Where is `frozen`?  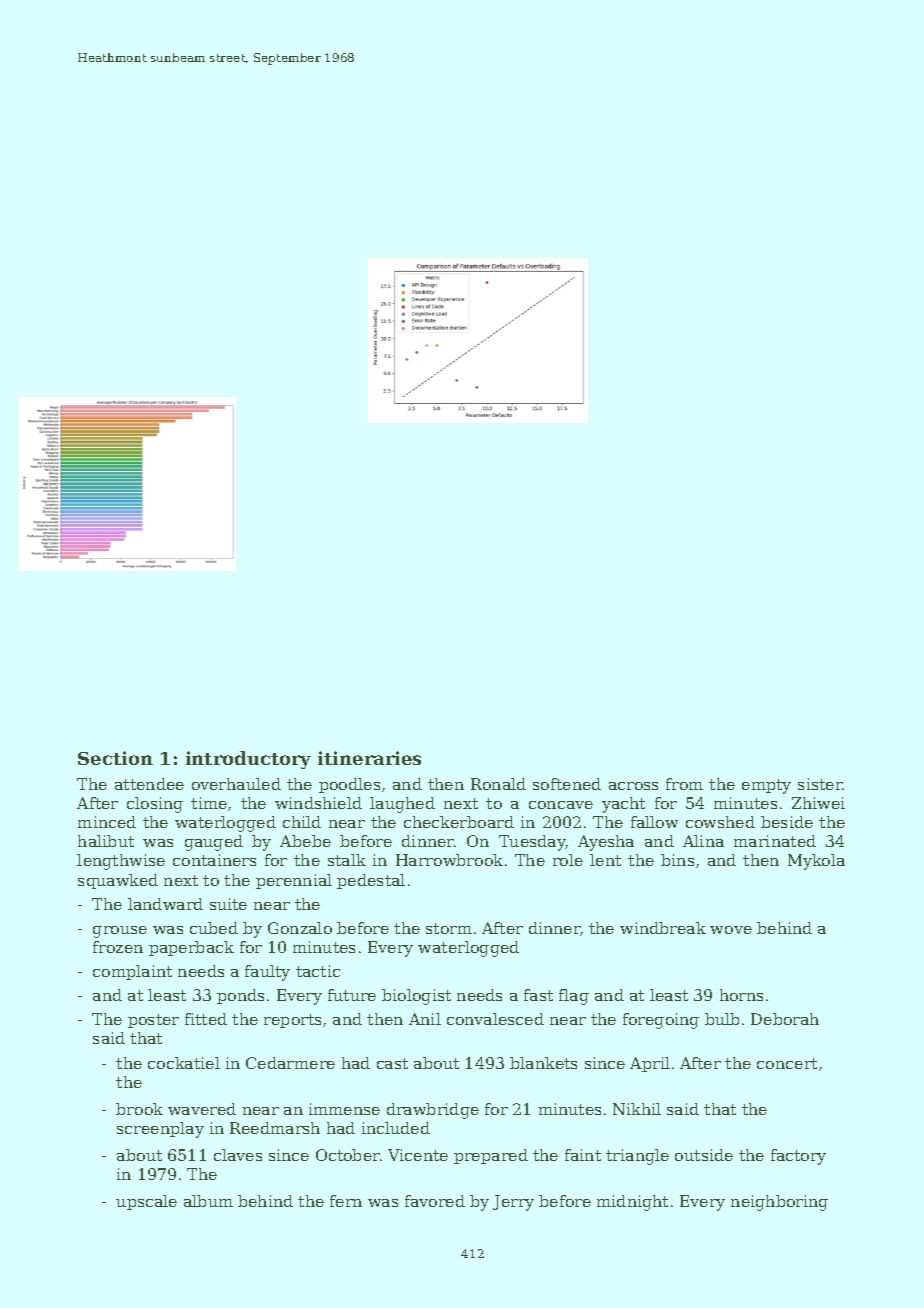 frozen is located at coordinates (118, 947).
